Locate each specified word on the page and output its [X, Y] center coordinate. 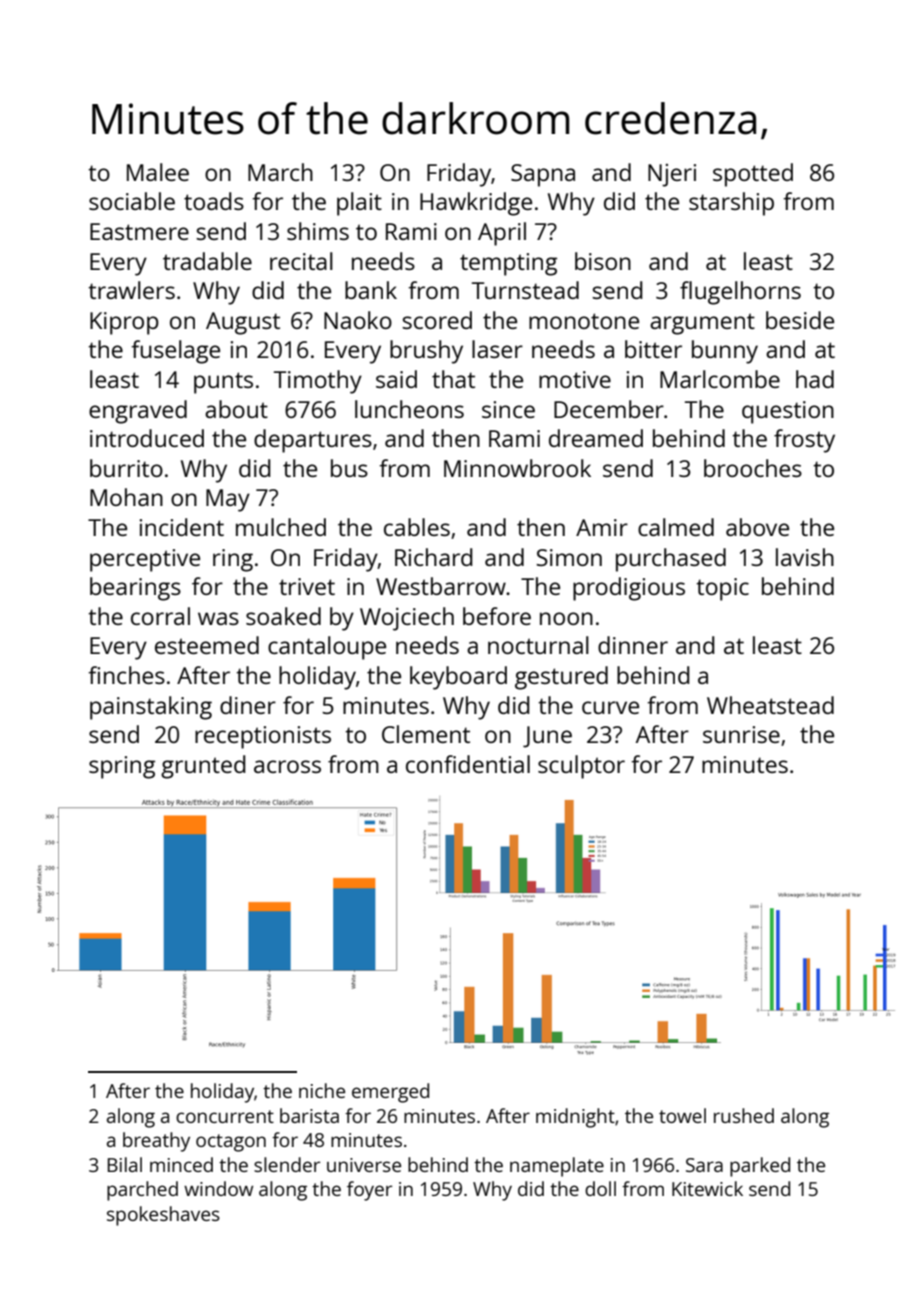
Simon [569, 557]
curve [610, 707]
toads [214, 201]
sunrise [741, 734]
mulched [281, 527]
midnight [575, 1118]
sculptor [581, 767]
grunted [203, 767]
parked [760, 1167]
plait [359, 204]
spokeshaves [163, 1216]
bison [603, 261]
